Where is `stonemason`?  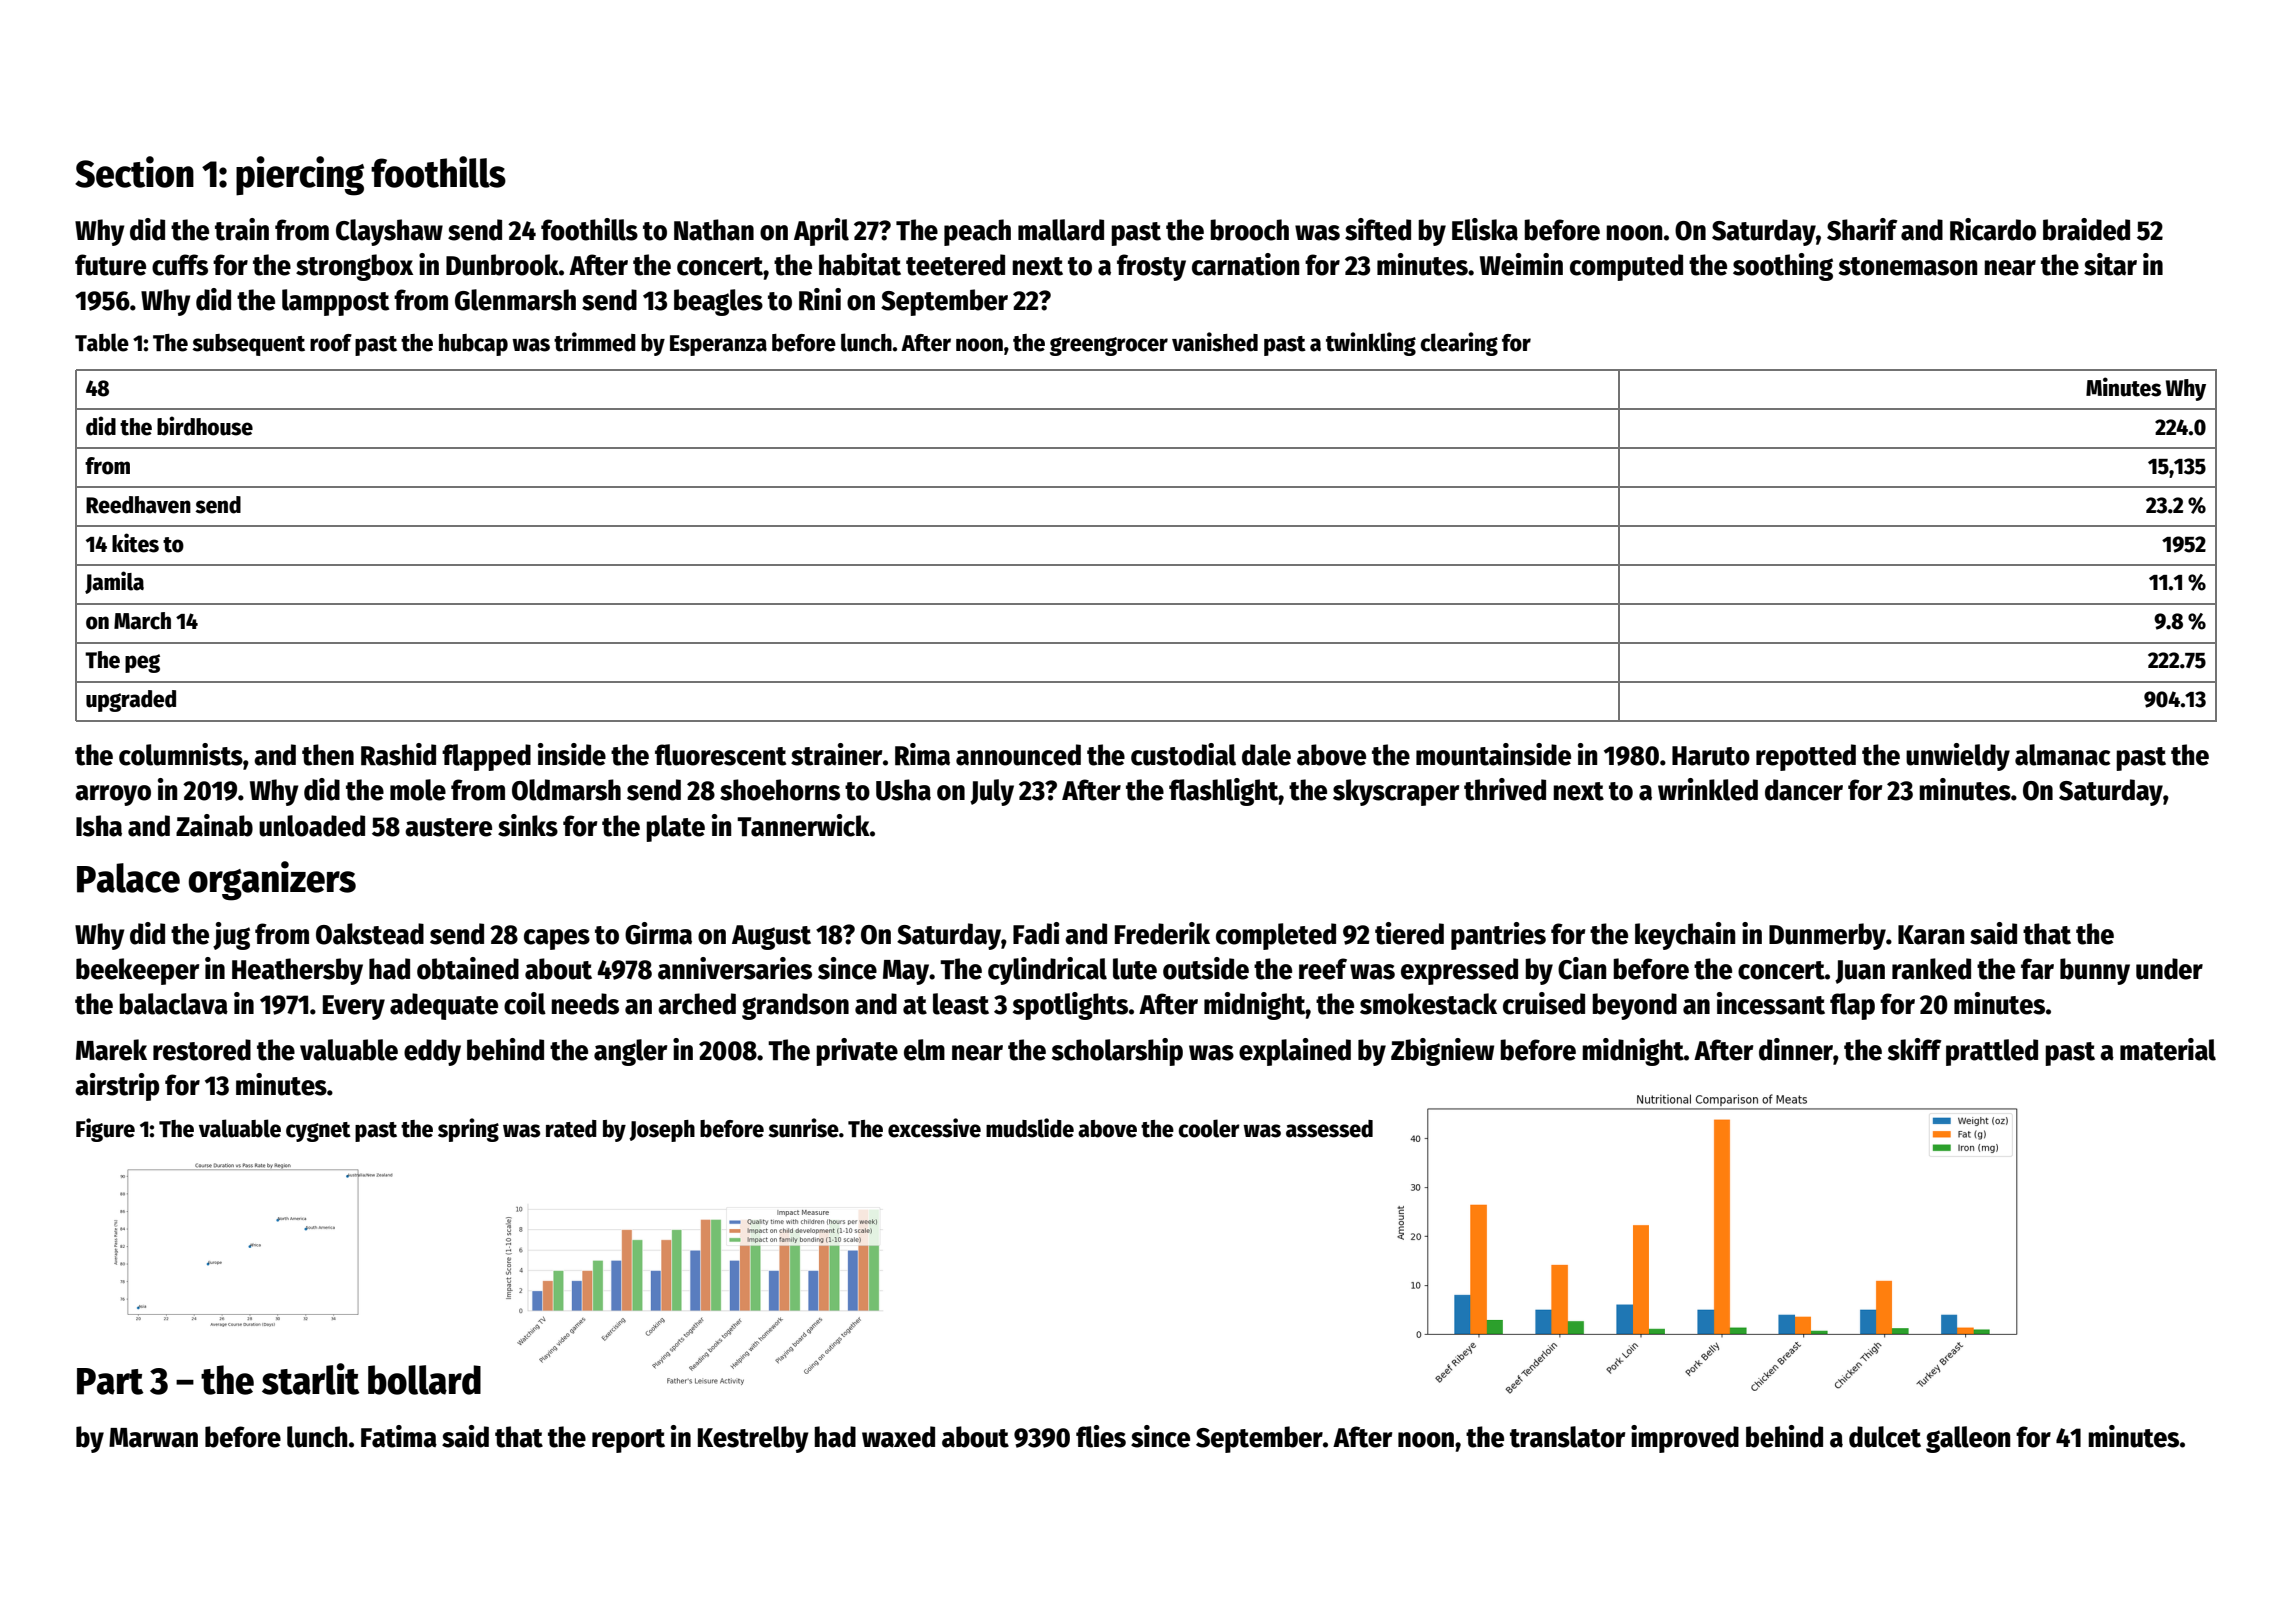 stonemason is located at coordinates (1908, 266).
